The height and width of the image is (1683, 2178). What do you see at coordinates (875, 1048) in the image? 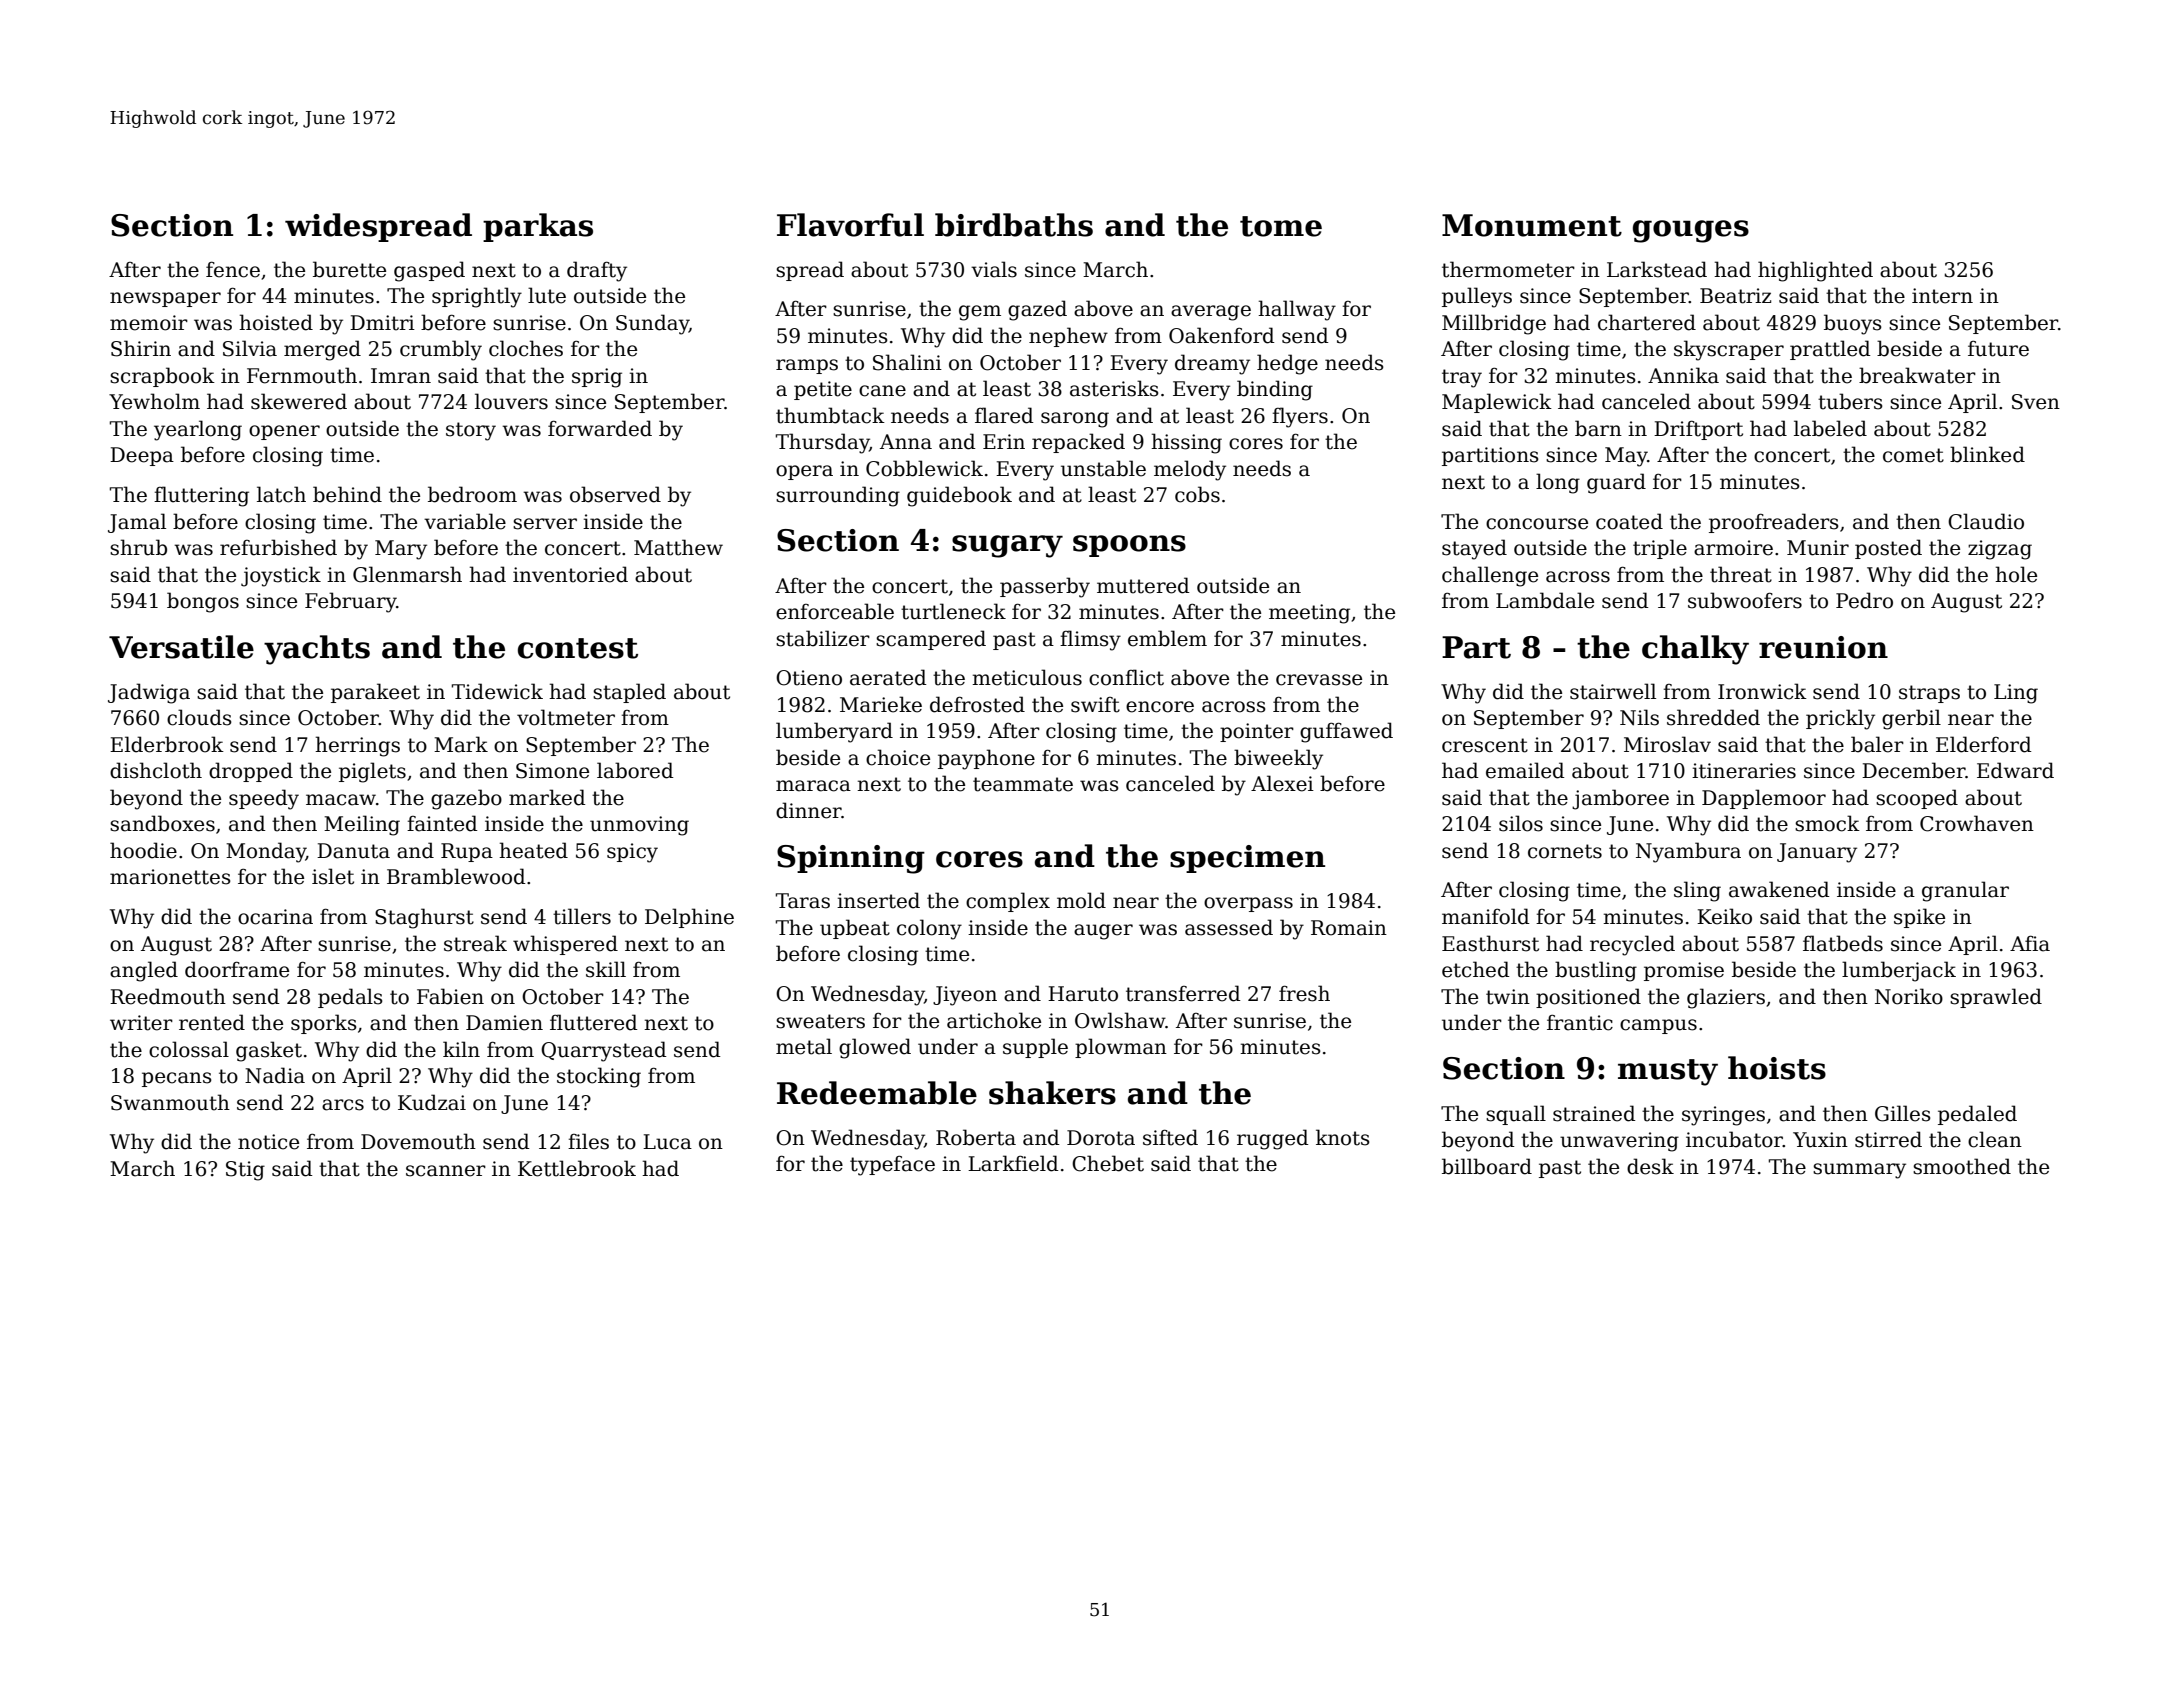
I see `glowed` at bounding box center [875, 1048].
